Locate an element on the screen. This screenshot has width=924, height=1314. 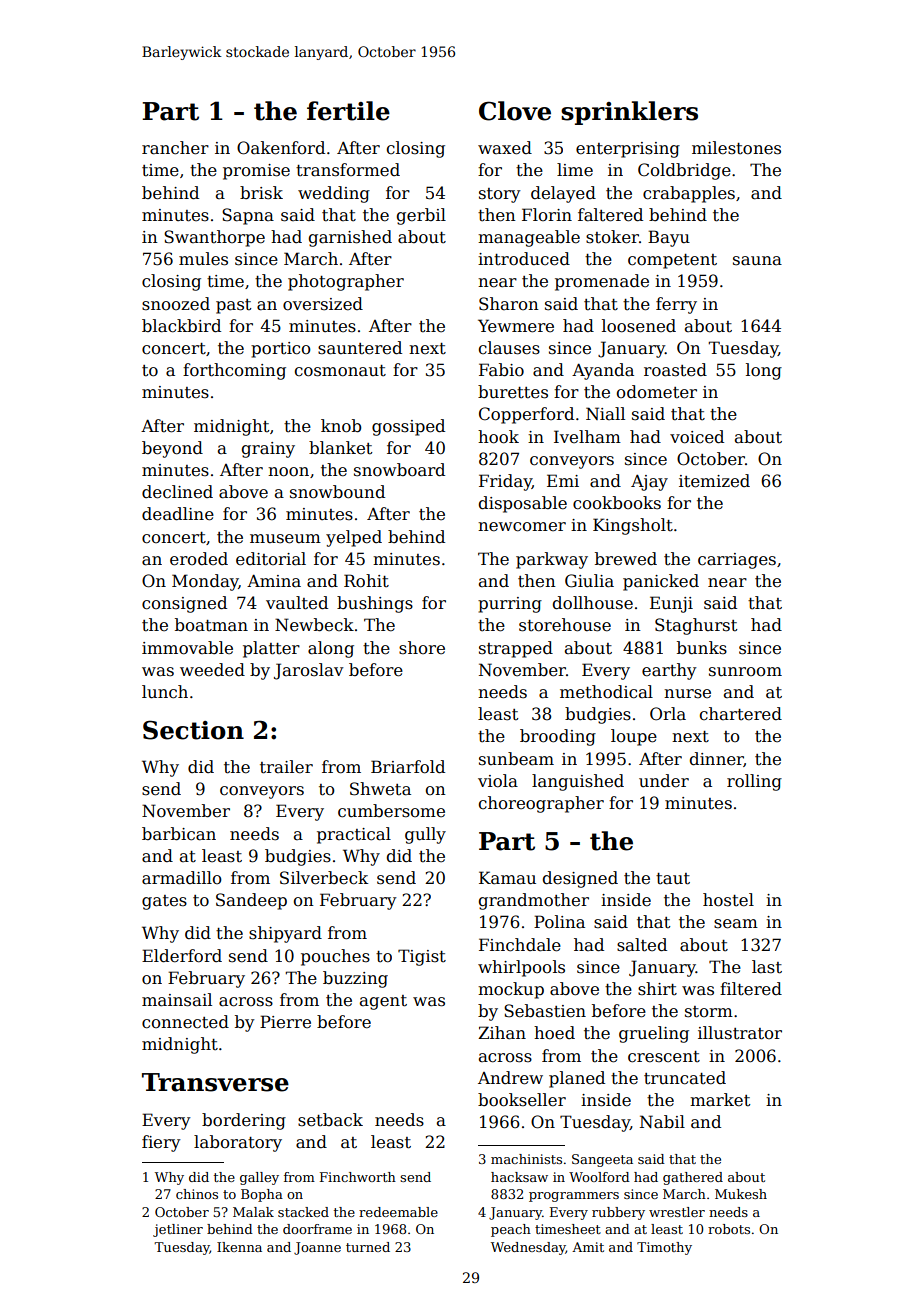
milestones is located at coordinates (736, 148).
